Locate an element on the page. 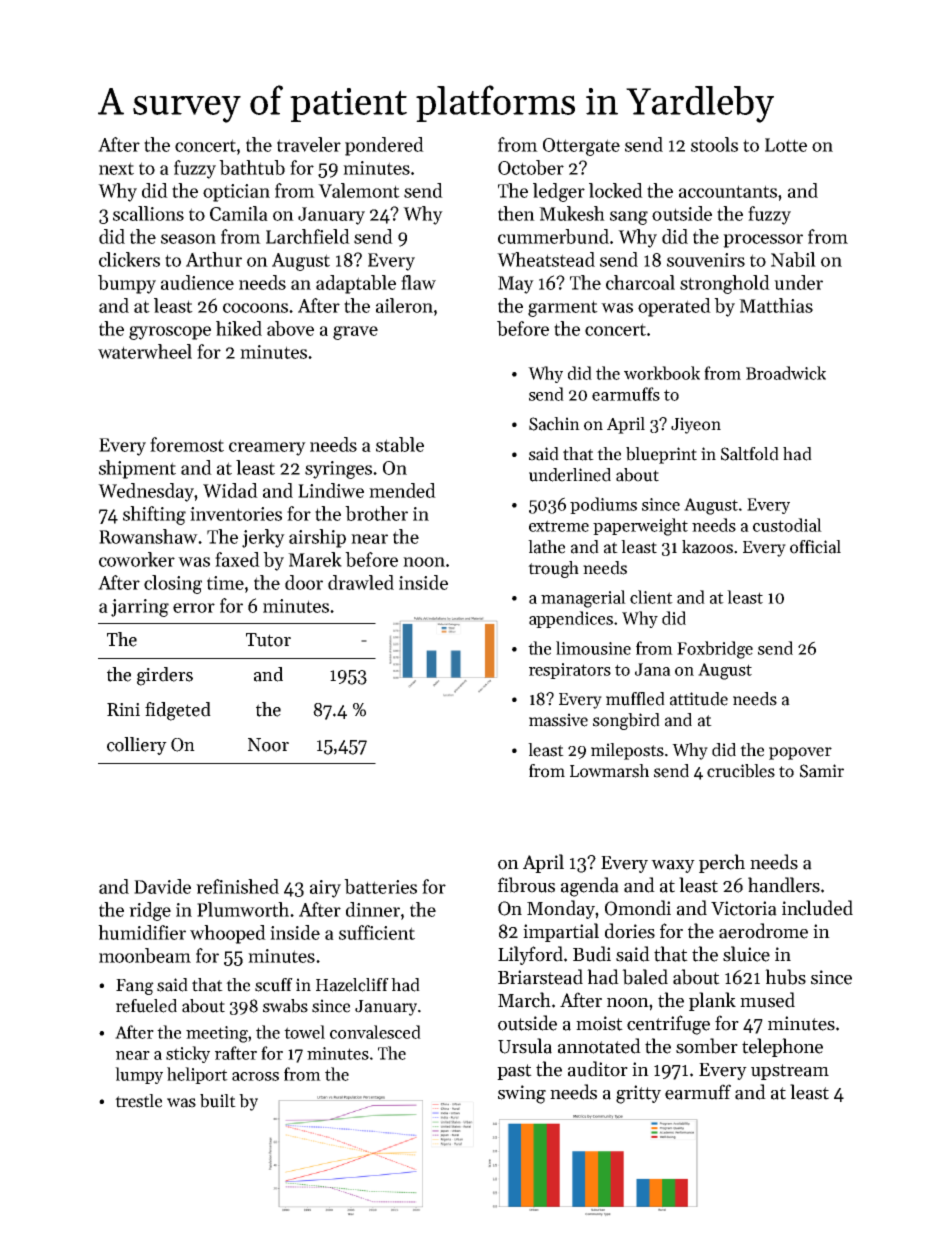 The height and width of the page is (1233, 952). grave is located at coordinates (355, 333).
